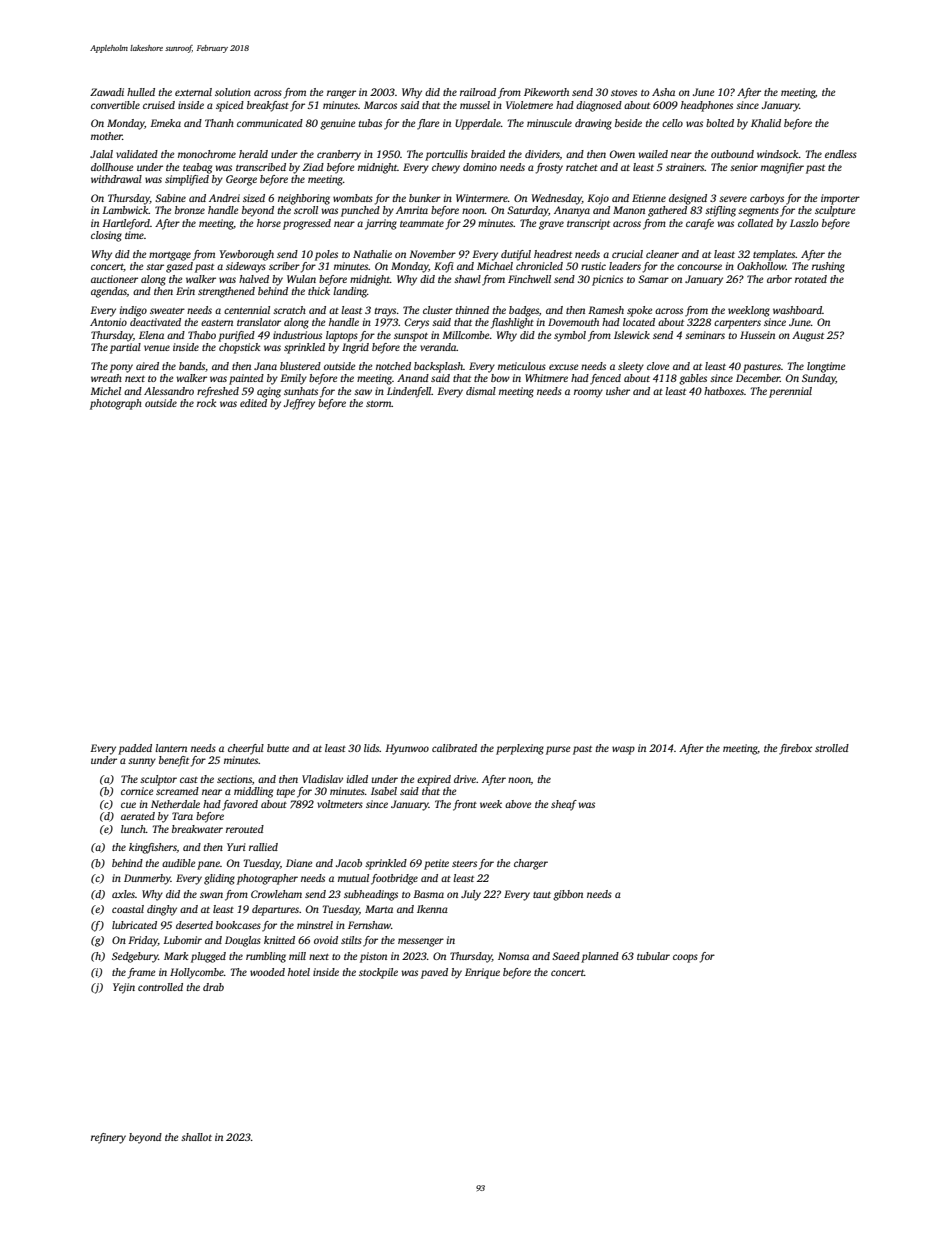 The height and width of the document is (1233, 952). Describe the element at coordinates (379, 403) in the document. I see `storm` at that location.
